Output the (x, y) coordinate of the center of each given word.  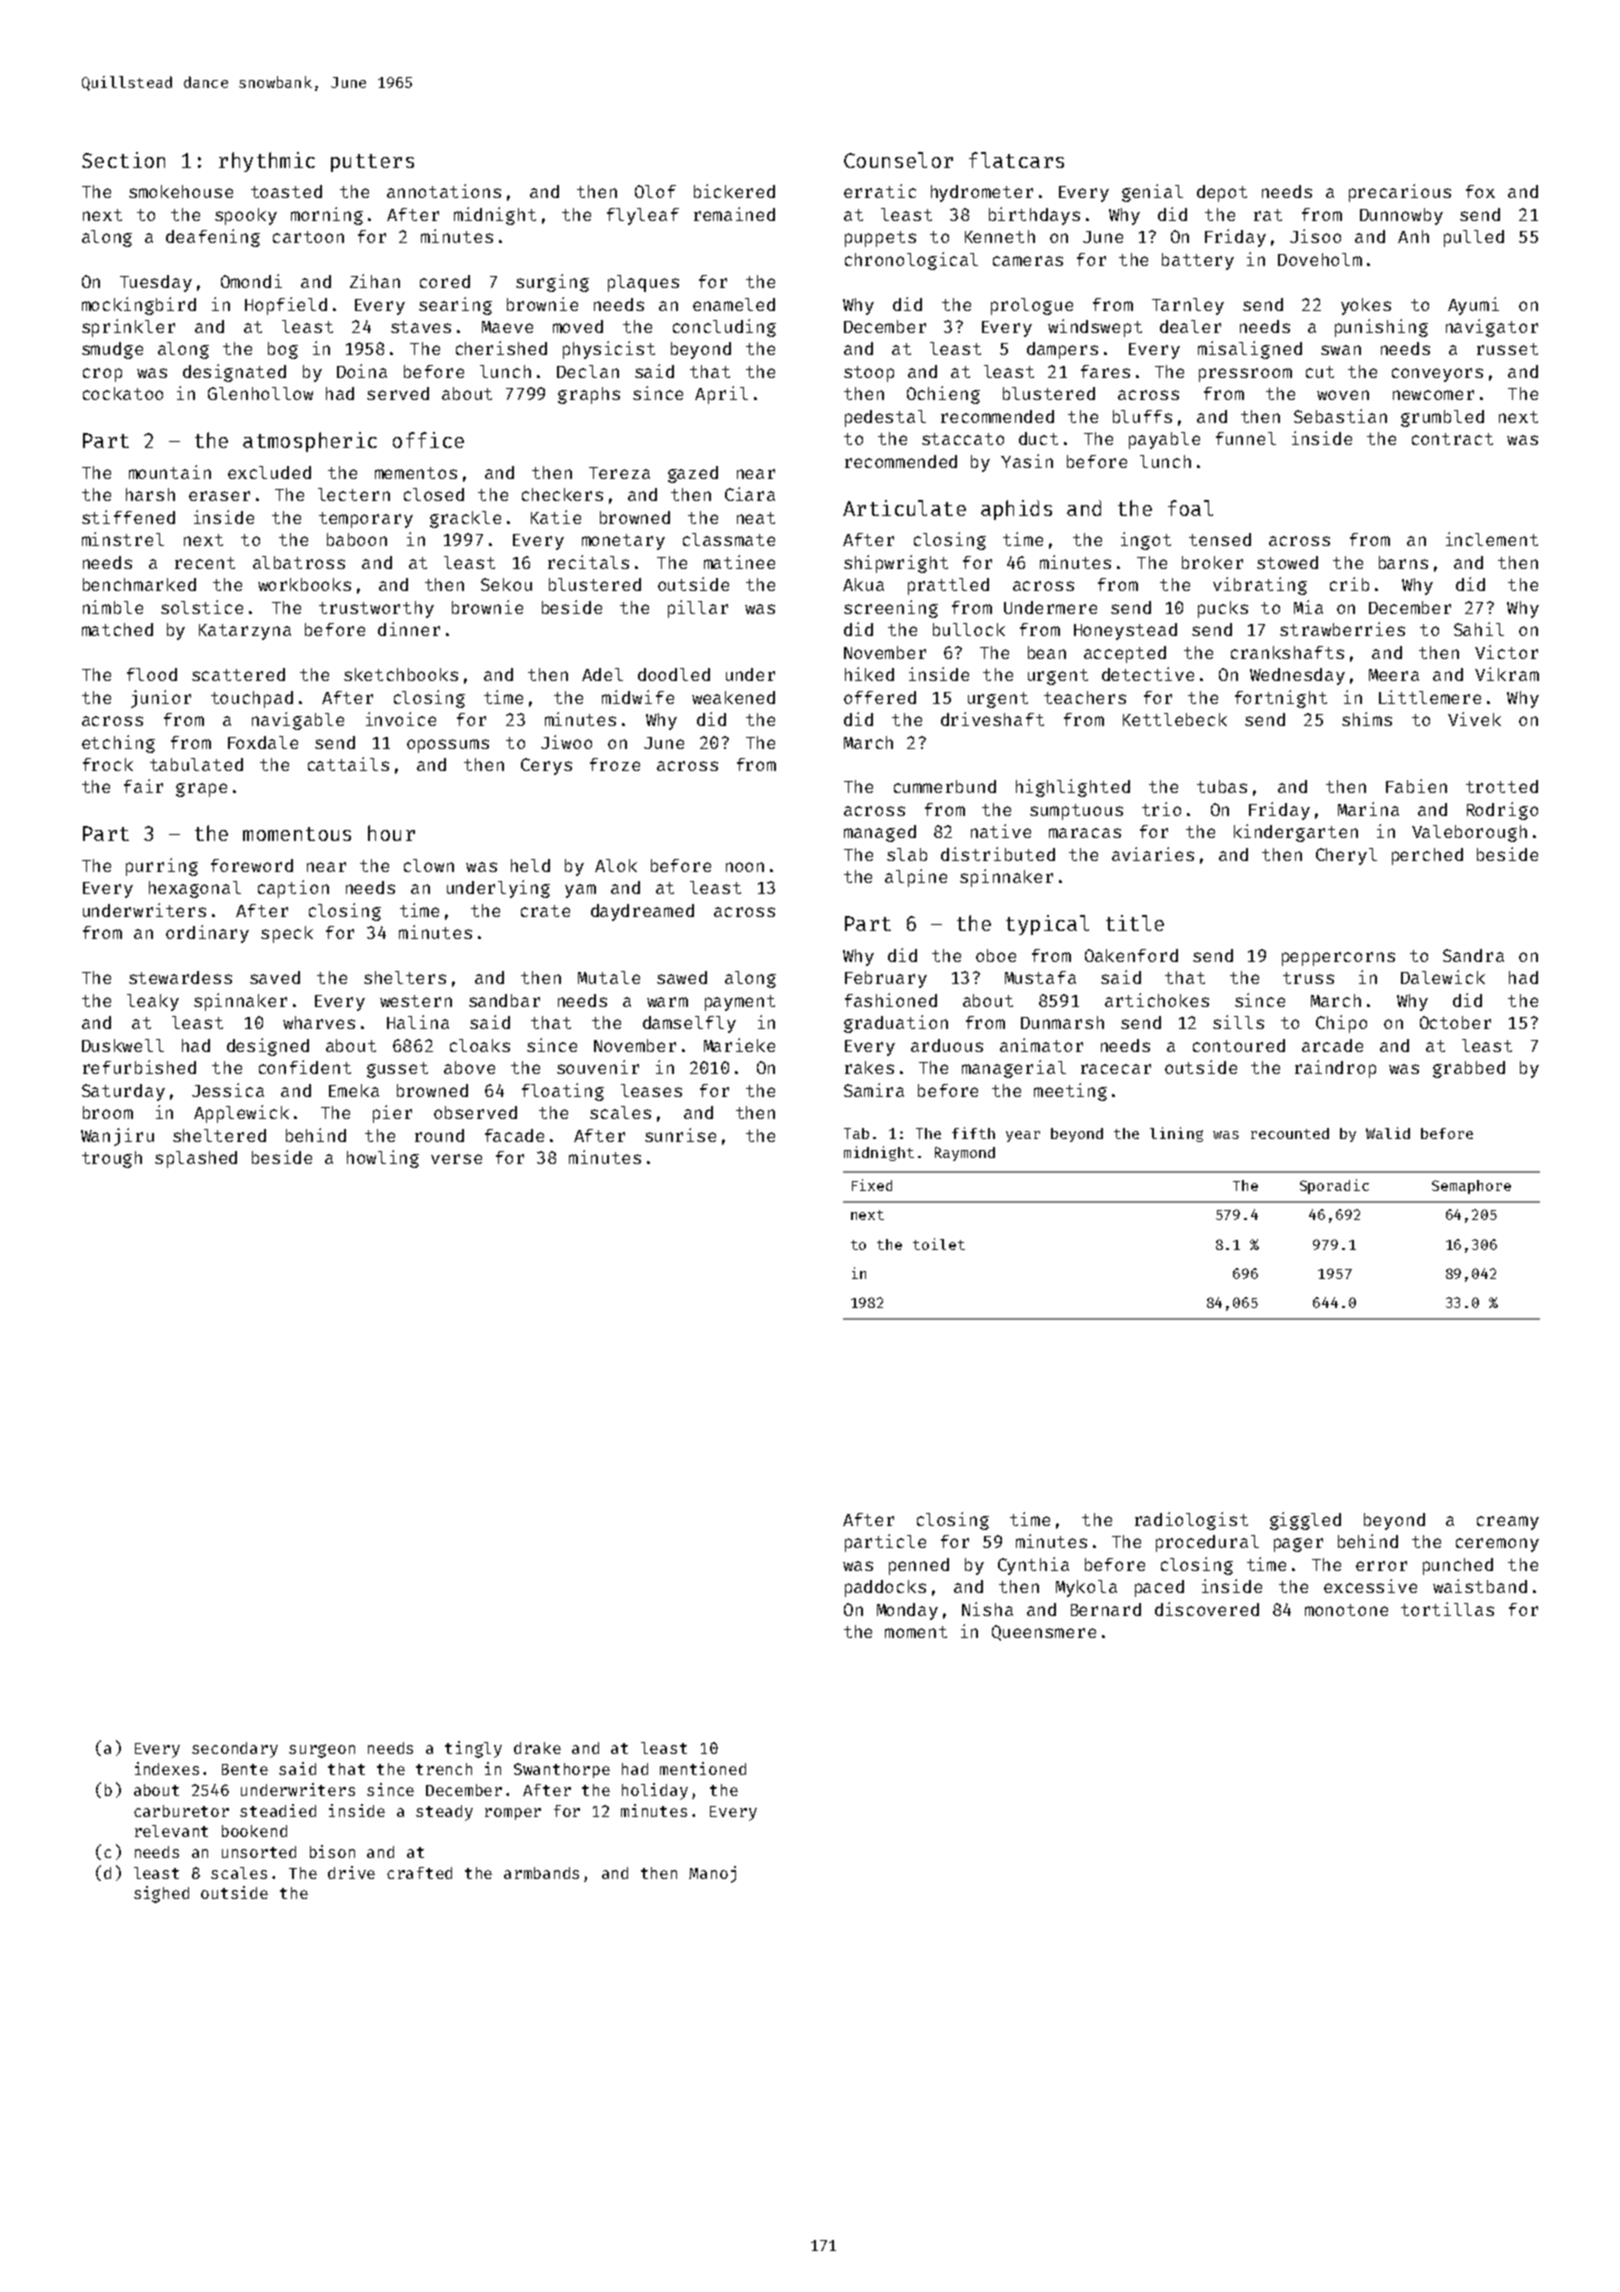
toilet (939, 1244)
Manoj (712, 1874)
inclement (1492, 539)
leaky (153, 1002)
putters (372, 163)
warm (667, 1002)
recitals (588, 562)
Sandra (1473, 955)
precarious (1400, 193)
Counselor (898, 160)
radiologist (1191, 1521)
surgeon (322, 1751)
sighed (161, 1894)
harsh (150, 494)
